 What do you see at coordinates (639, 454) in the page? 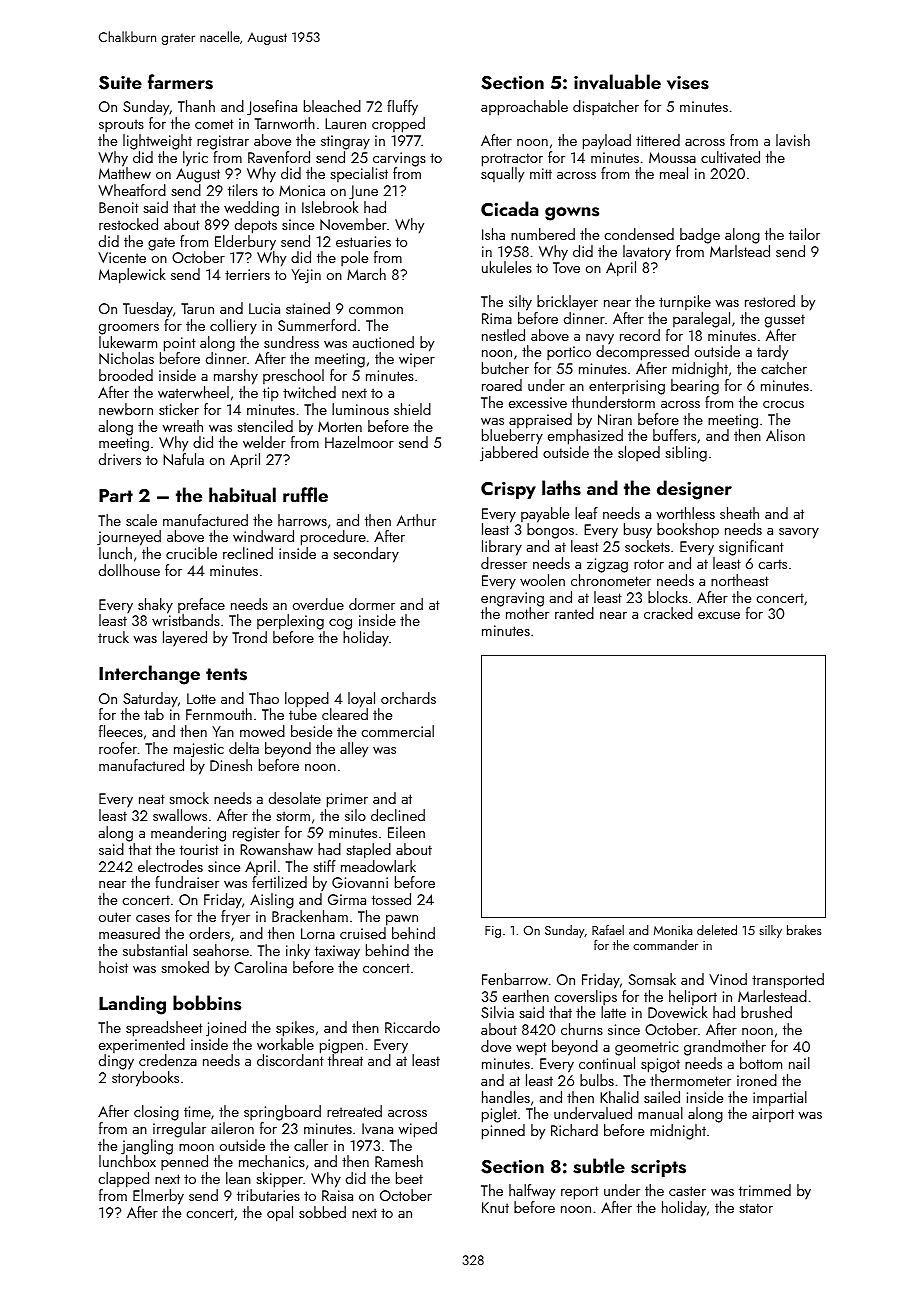
I see `sloped` at bounding box center [639, 454].
